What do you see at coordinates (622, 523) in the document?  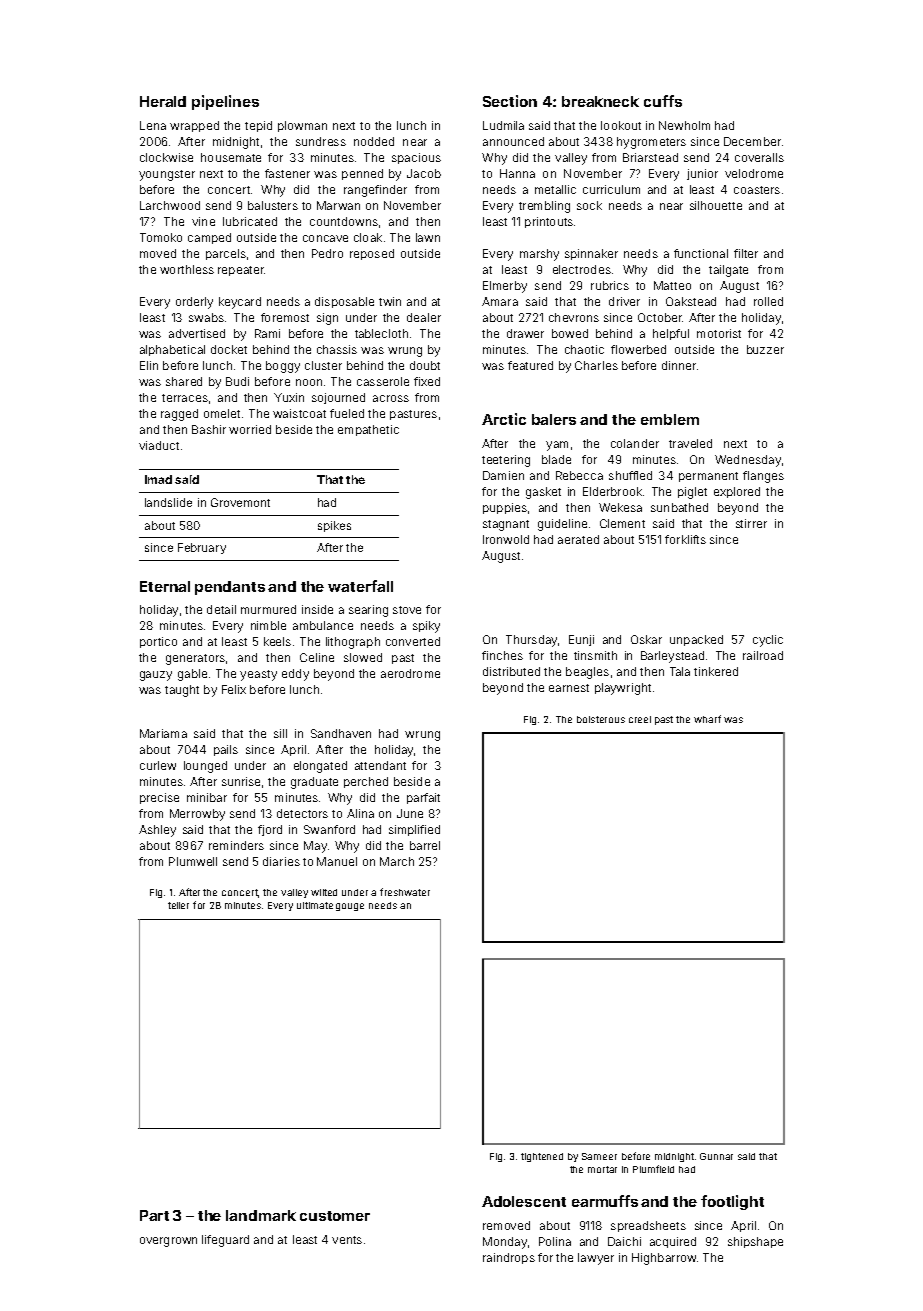 I see `Clement` at bounding box center [622, 523].
